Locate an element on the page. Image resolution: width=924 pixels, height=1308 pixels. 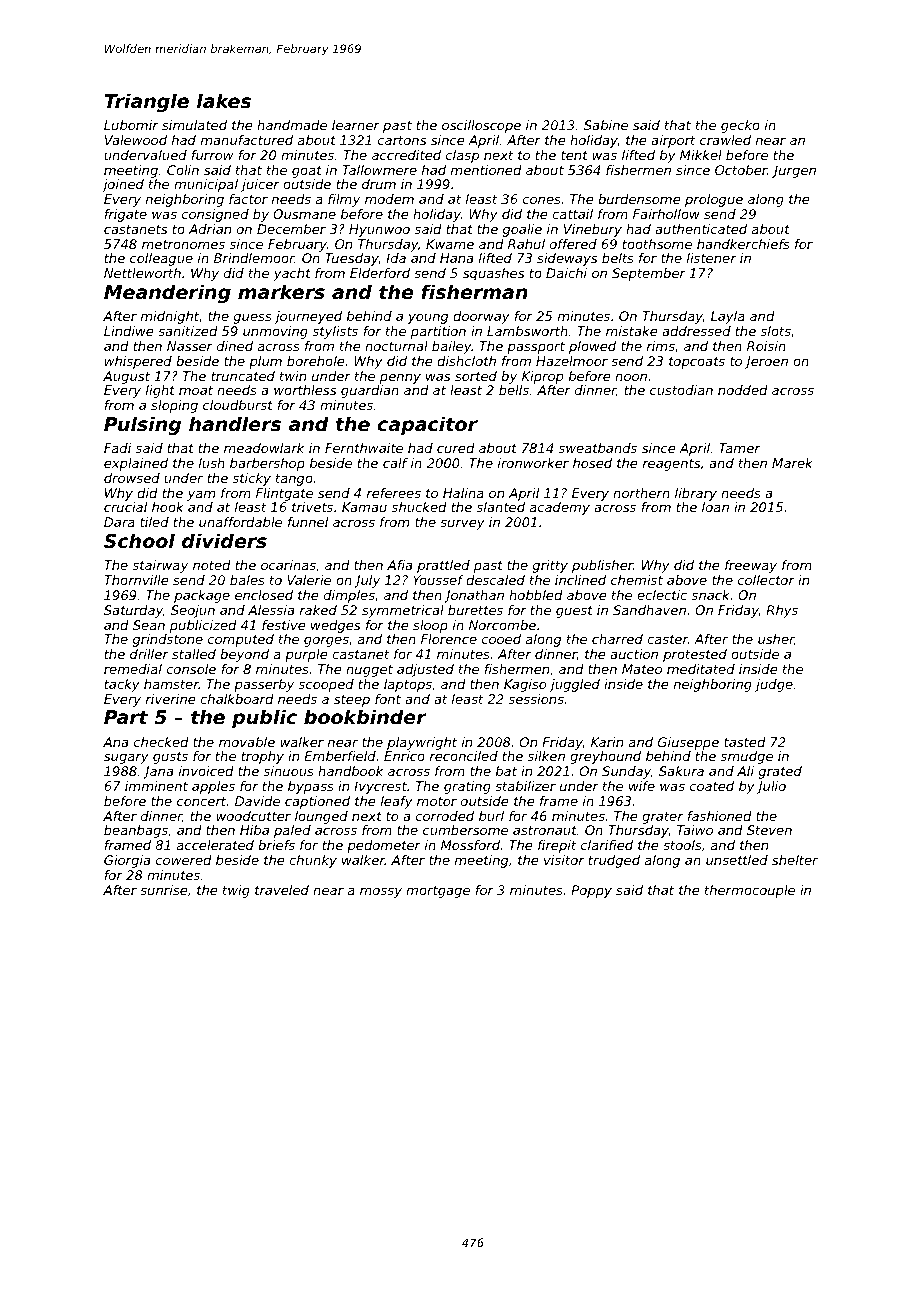
Hyunwoo is located at coordinates (379, 230).
